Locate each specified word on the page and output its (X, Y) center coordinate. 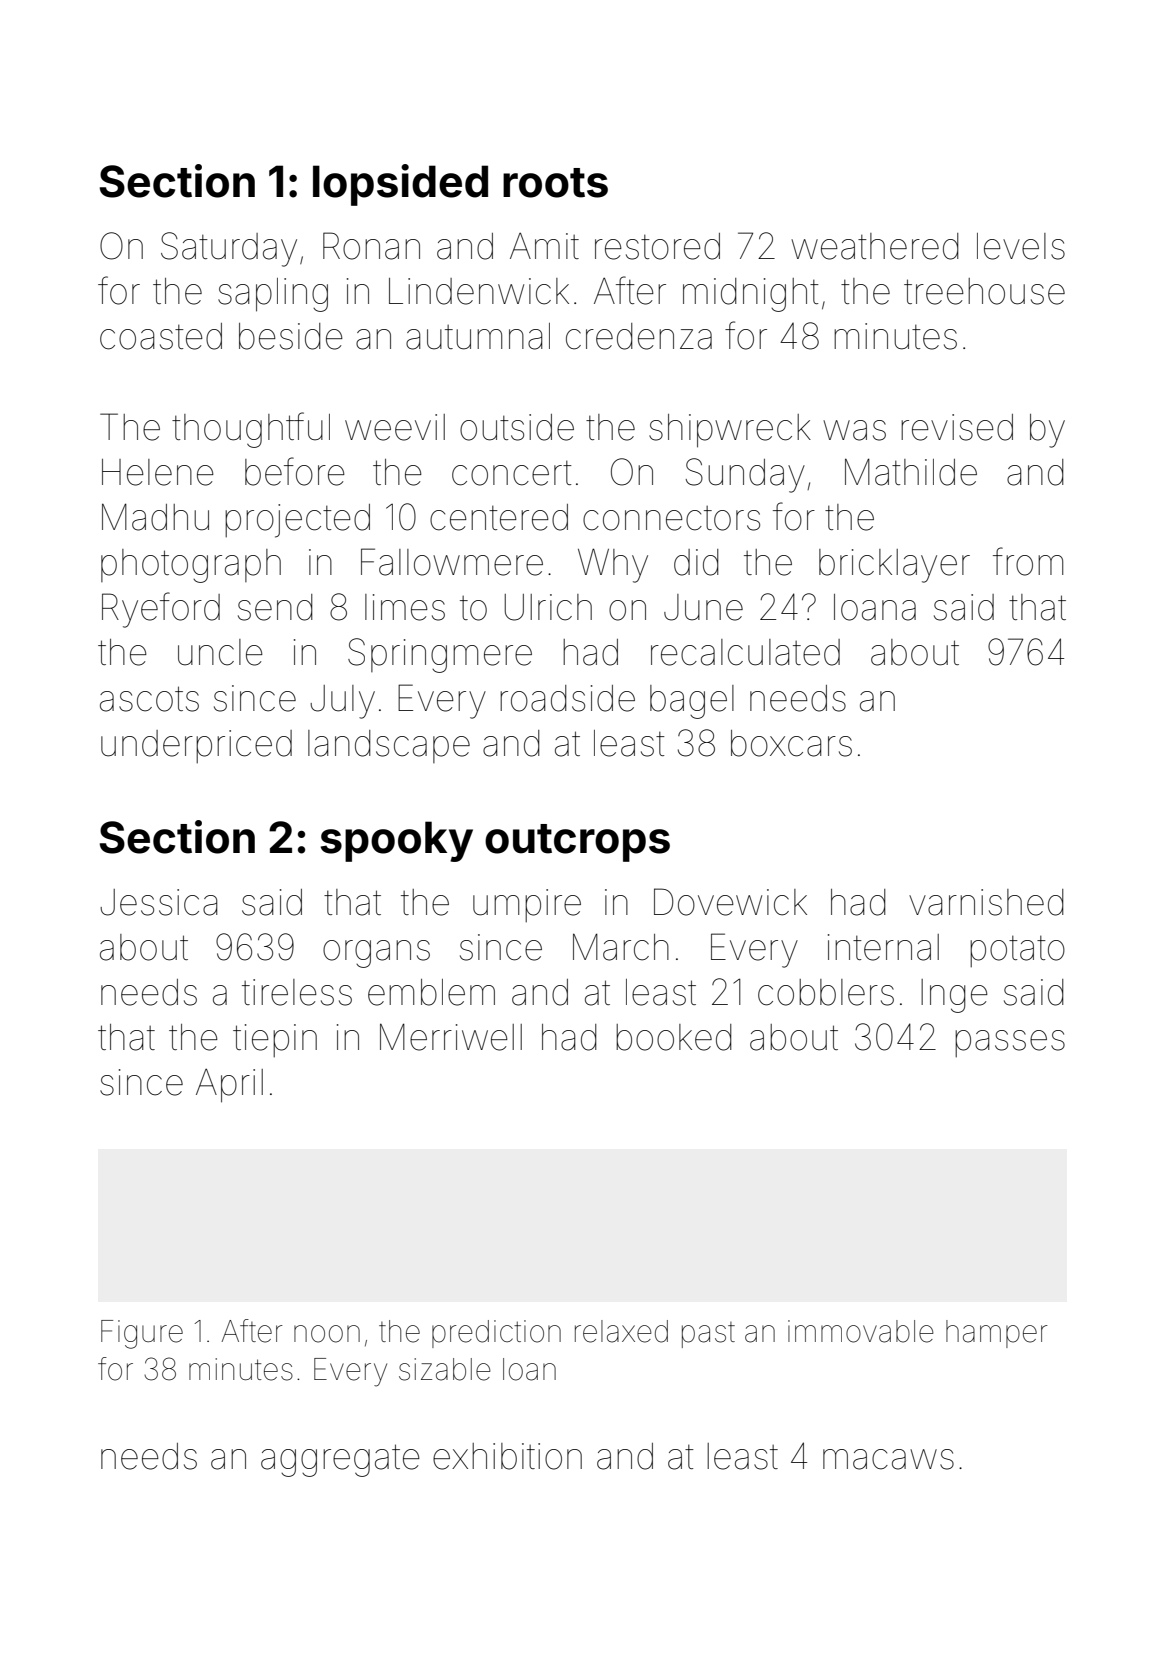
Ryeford (161, 610)
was (854, 430)
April (229, 1086)
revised (957, 427)
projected (297, 521)
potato (1017, 951)
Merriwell (451, 1037)
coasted (161, 336)
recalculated (745, 652)
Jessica (158, 902)
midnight (751, 295)
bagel (692, 702)
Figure (142, 1334)
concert (512, 473)
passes (1010, 1043)
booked (674, 1037)
